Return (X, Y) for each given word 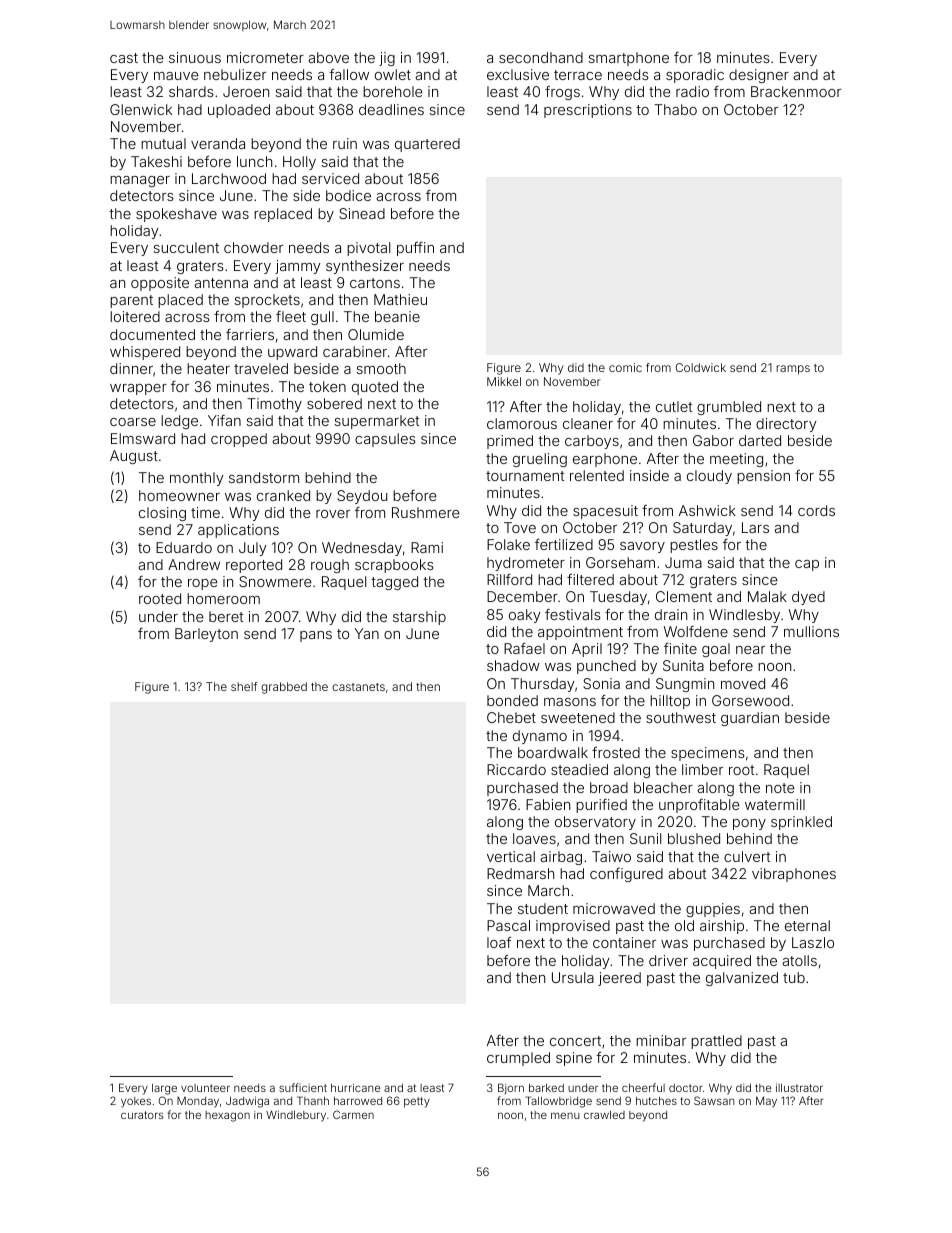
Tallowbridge (558, 1102)
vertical (511, 856)
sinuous (195, 57)
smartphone (628, 59)
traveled (261, 368)
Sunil (645, 838)
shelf (244, 686)
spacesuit (605, 512)
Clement (684, 596)
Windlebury (296, 1116)
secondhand (541, 57)
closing (162, 514)
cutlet (674, 406)
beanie (397, 316)
